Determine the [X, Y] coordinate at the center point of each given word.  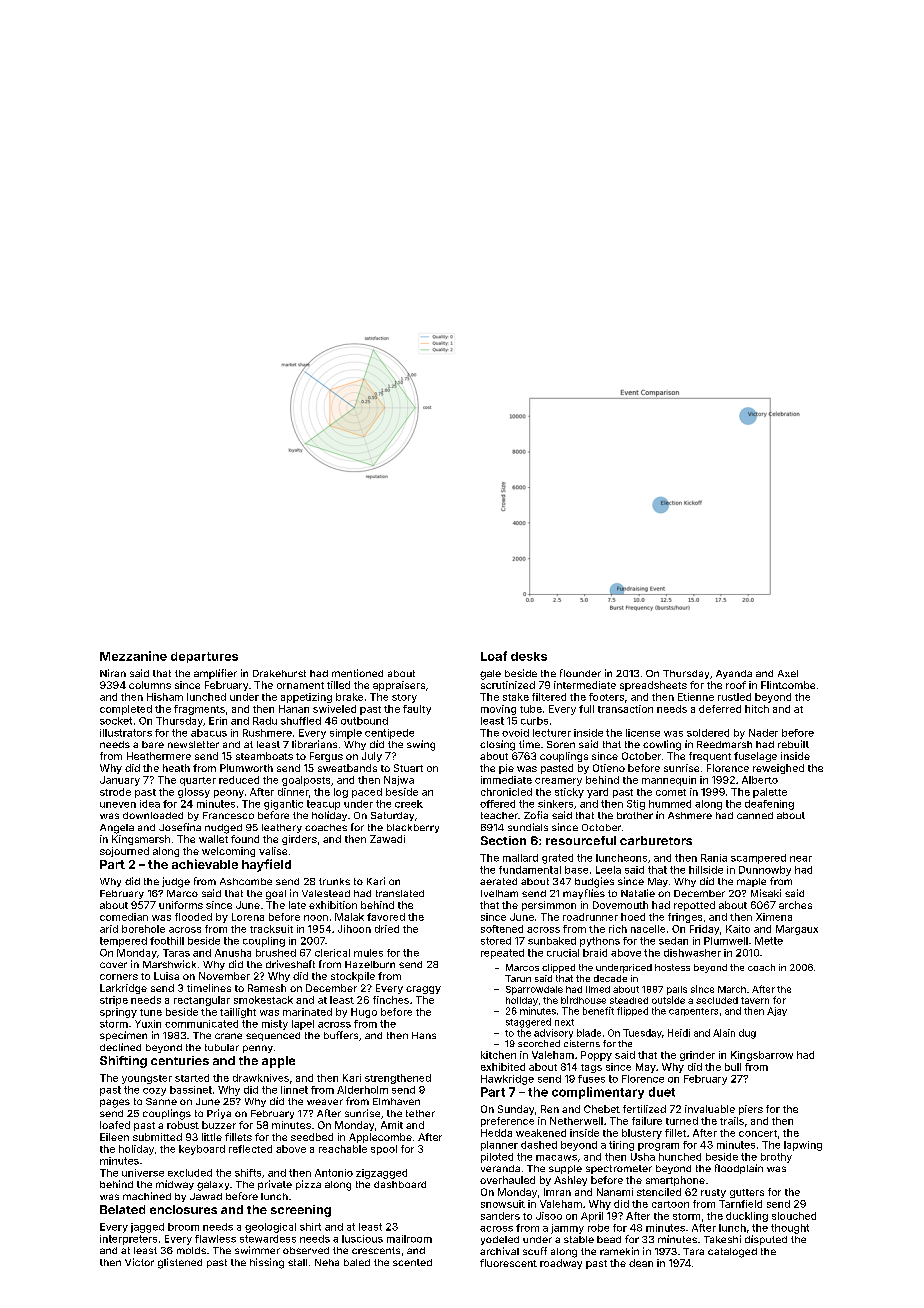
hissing [267, 1263]
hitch [757, 709]
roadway [561, 1264]
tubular [222, 1047]
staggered [528, 1023]
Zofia [536, 815]
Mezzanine [133, 656]
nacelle [648, 929]
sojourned [124, 852]
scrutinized [508, 685]
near [801, 859]
